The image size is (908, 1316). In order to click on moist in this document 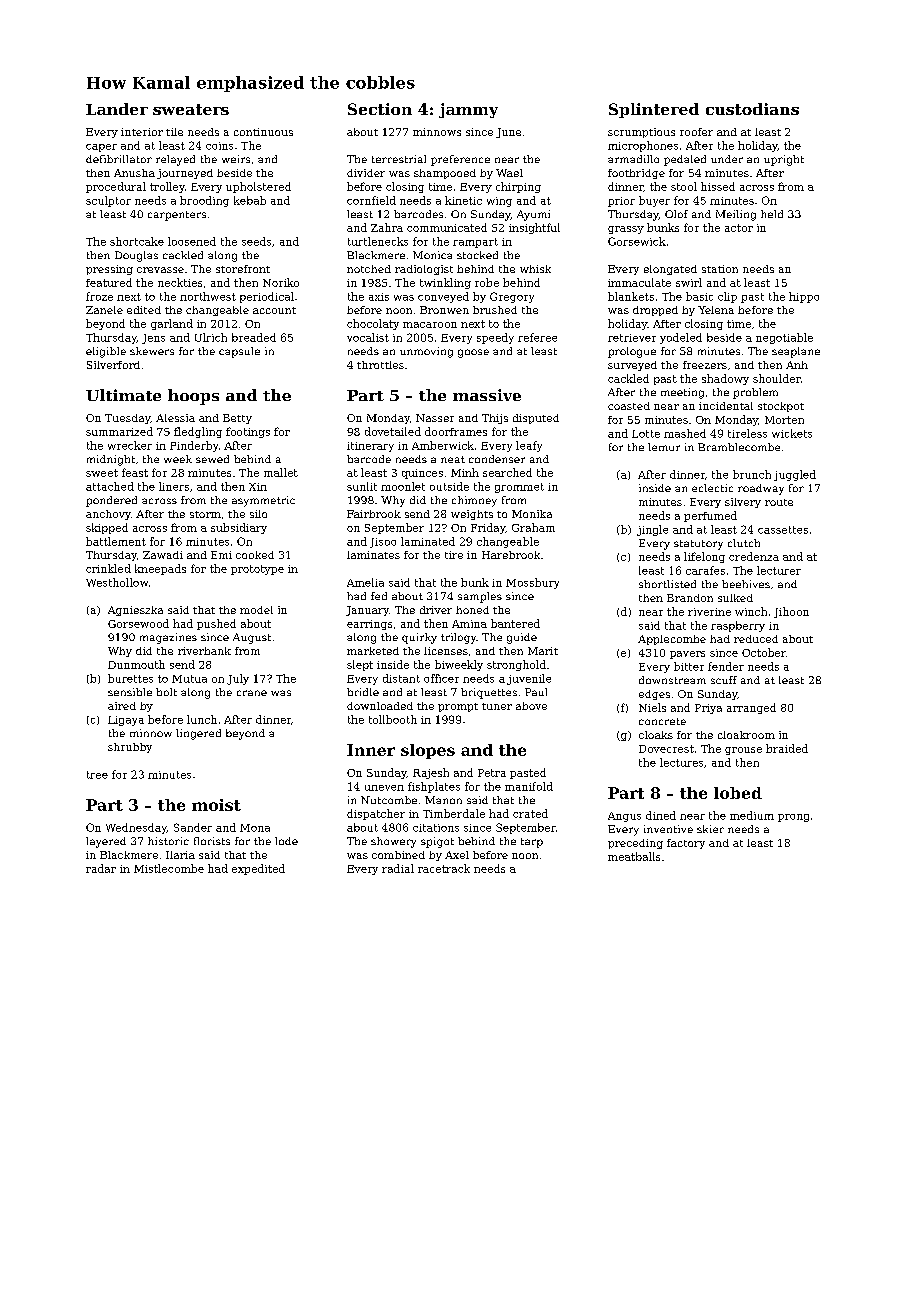, I will do `click(216, 805)`.
